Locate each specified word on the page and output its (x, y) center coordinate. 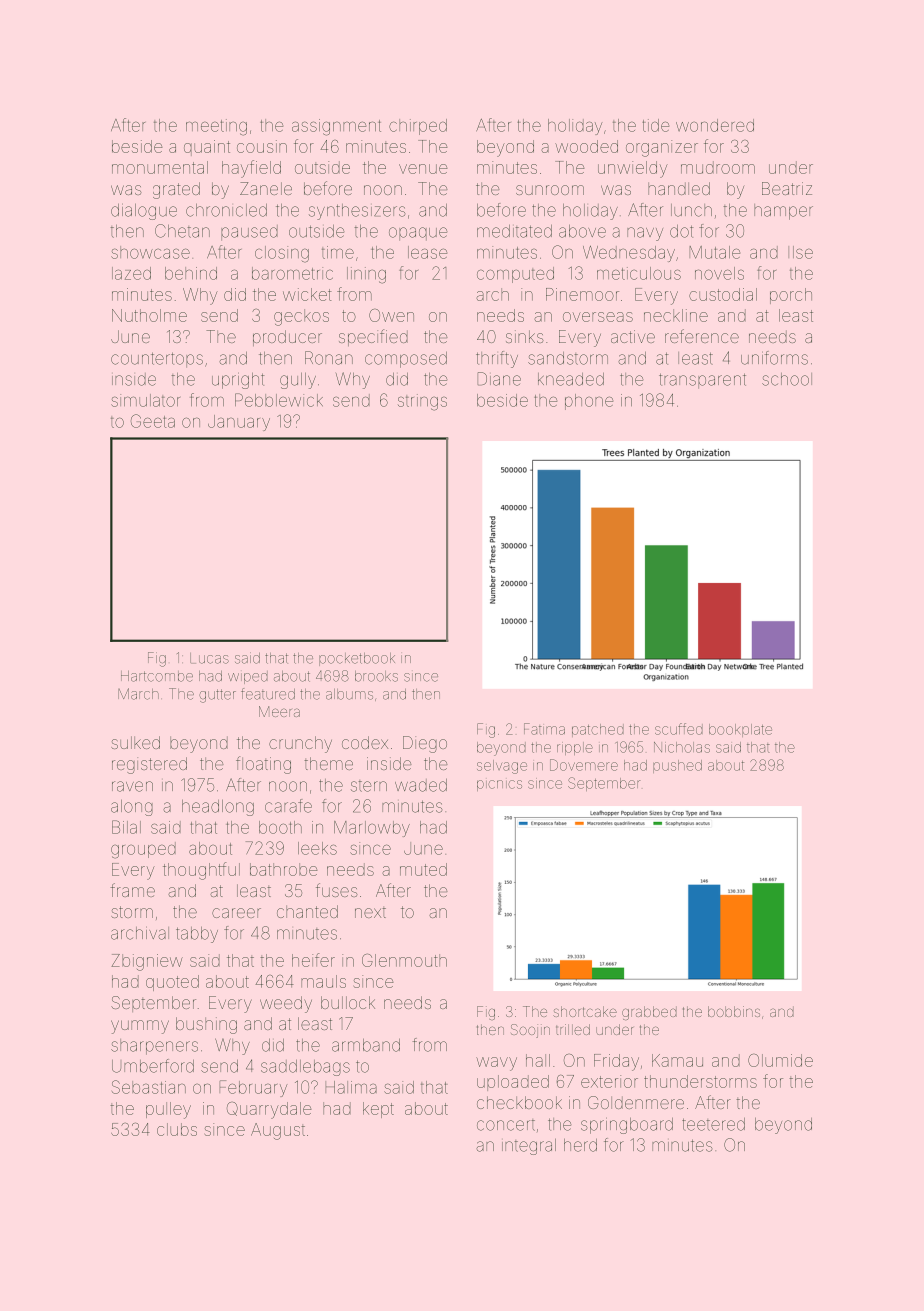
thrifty (497, 359)
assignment (336, 127)
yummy (140, 1027)
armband (366, 1045)
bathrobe (284, 869)
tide (655, 125)
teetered (713, 1124)
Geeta (153, 421)
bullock (348, 1002)
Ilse (800, 252)
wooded (586, 146)
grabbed (649, 1013)
